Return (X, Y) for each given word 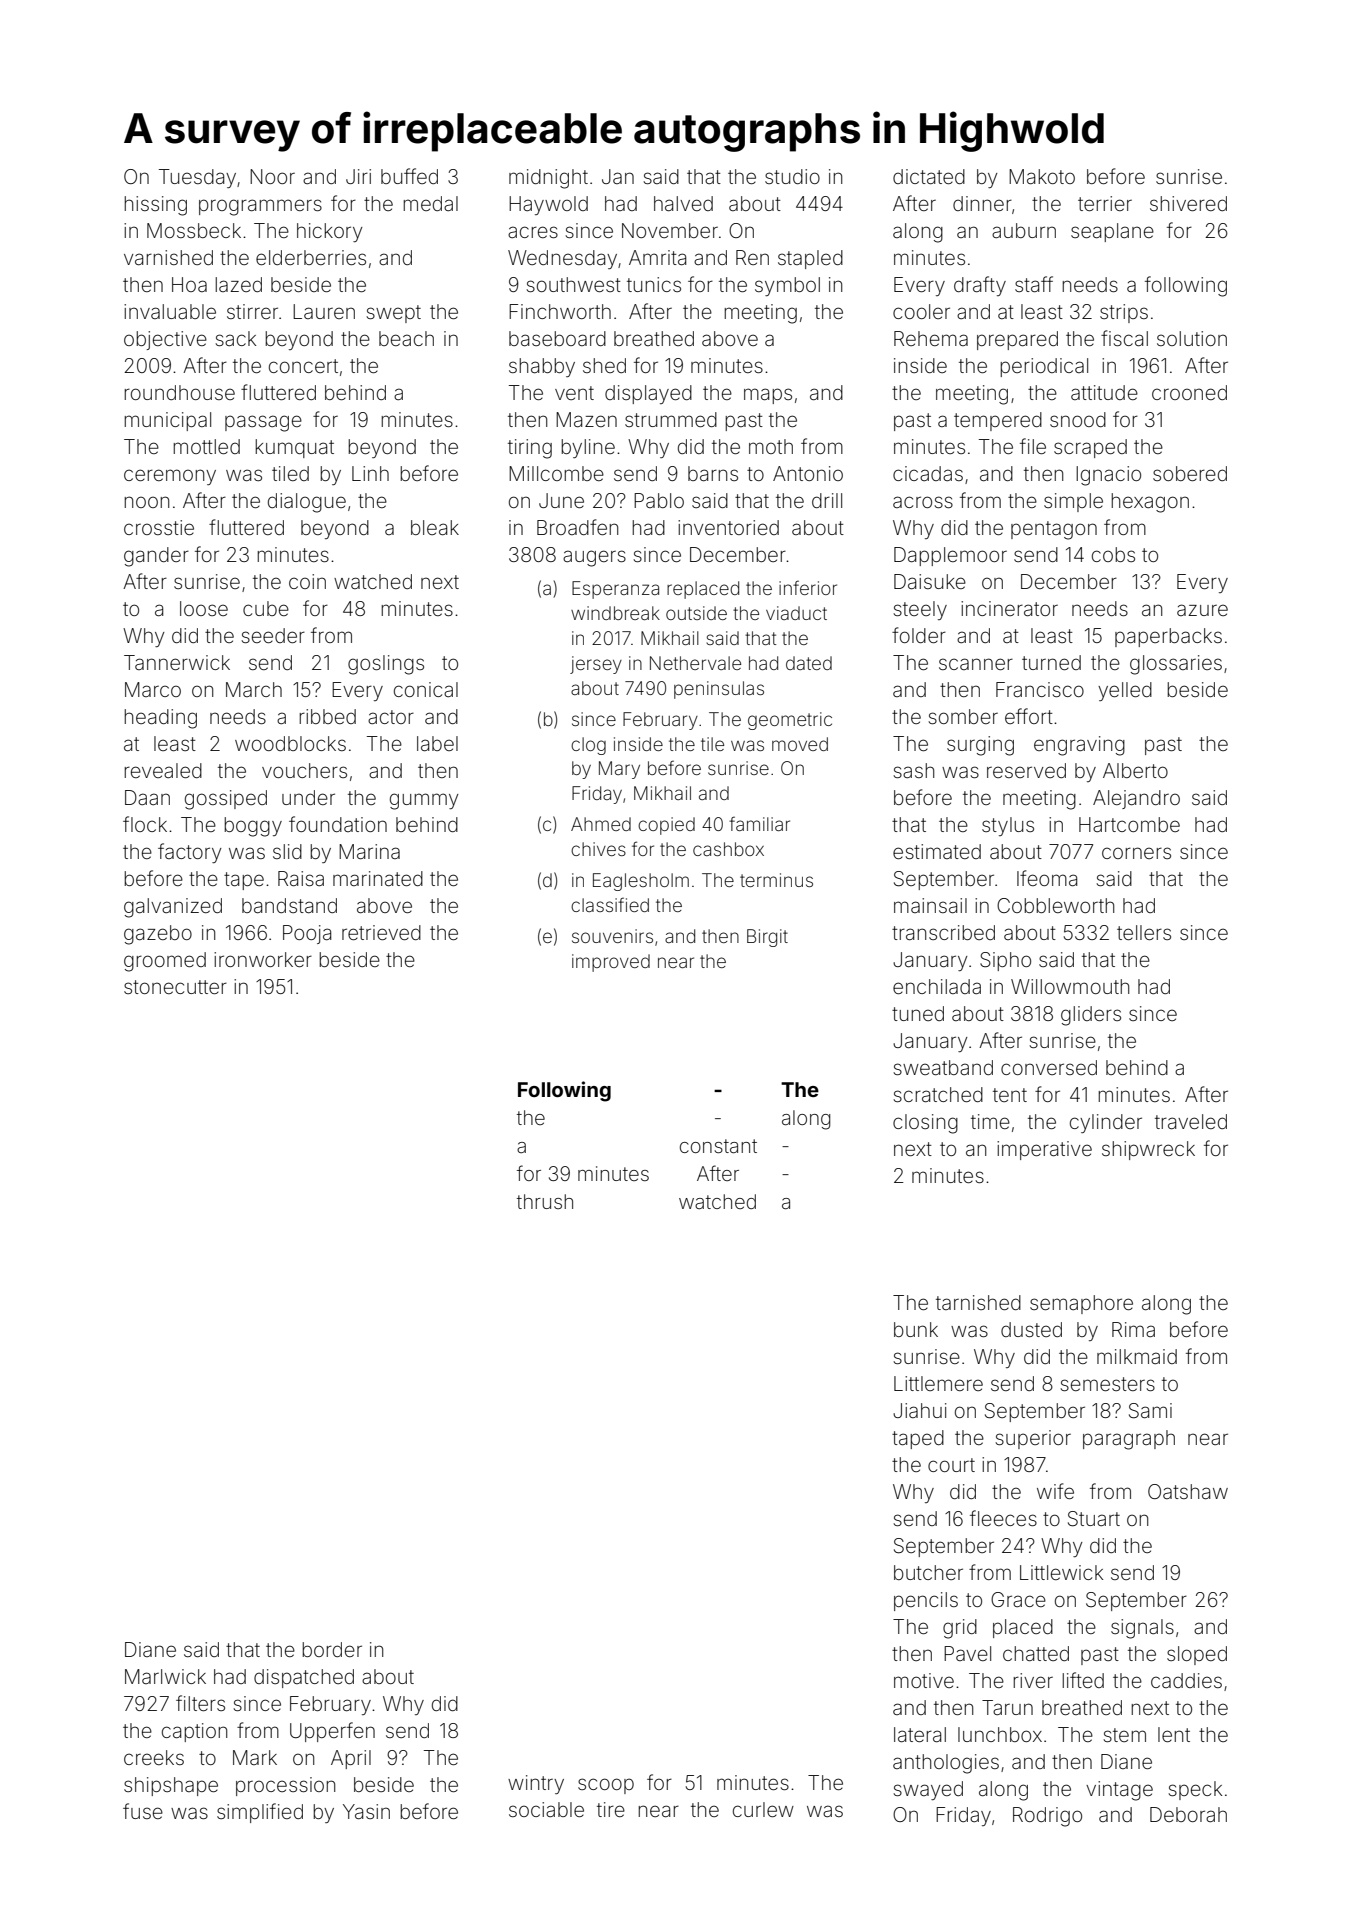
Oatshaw (1188, 1491)
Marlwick (165, 1676)
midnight (548, 179)
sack (235, 338)
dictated (929, 176)
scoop (606, 1786)
